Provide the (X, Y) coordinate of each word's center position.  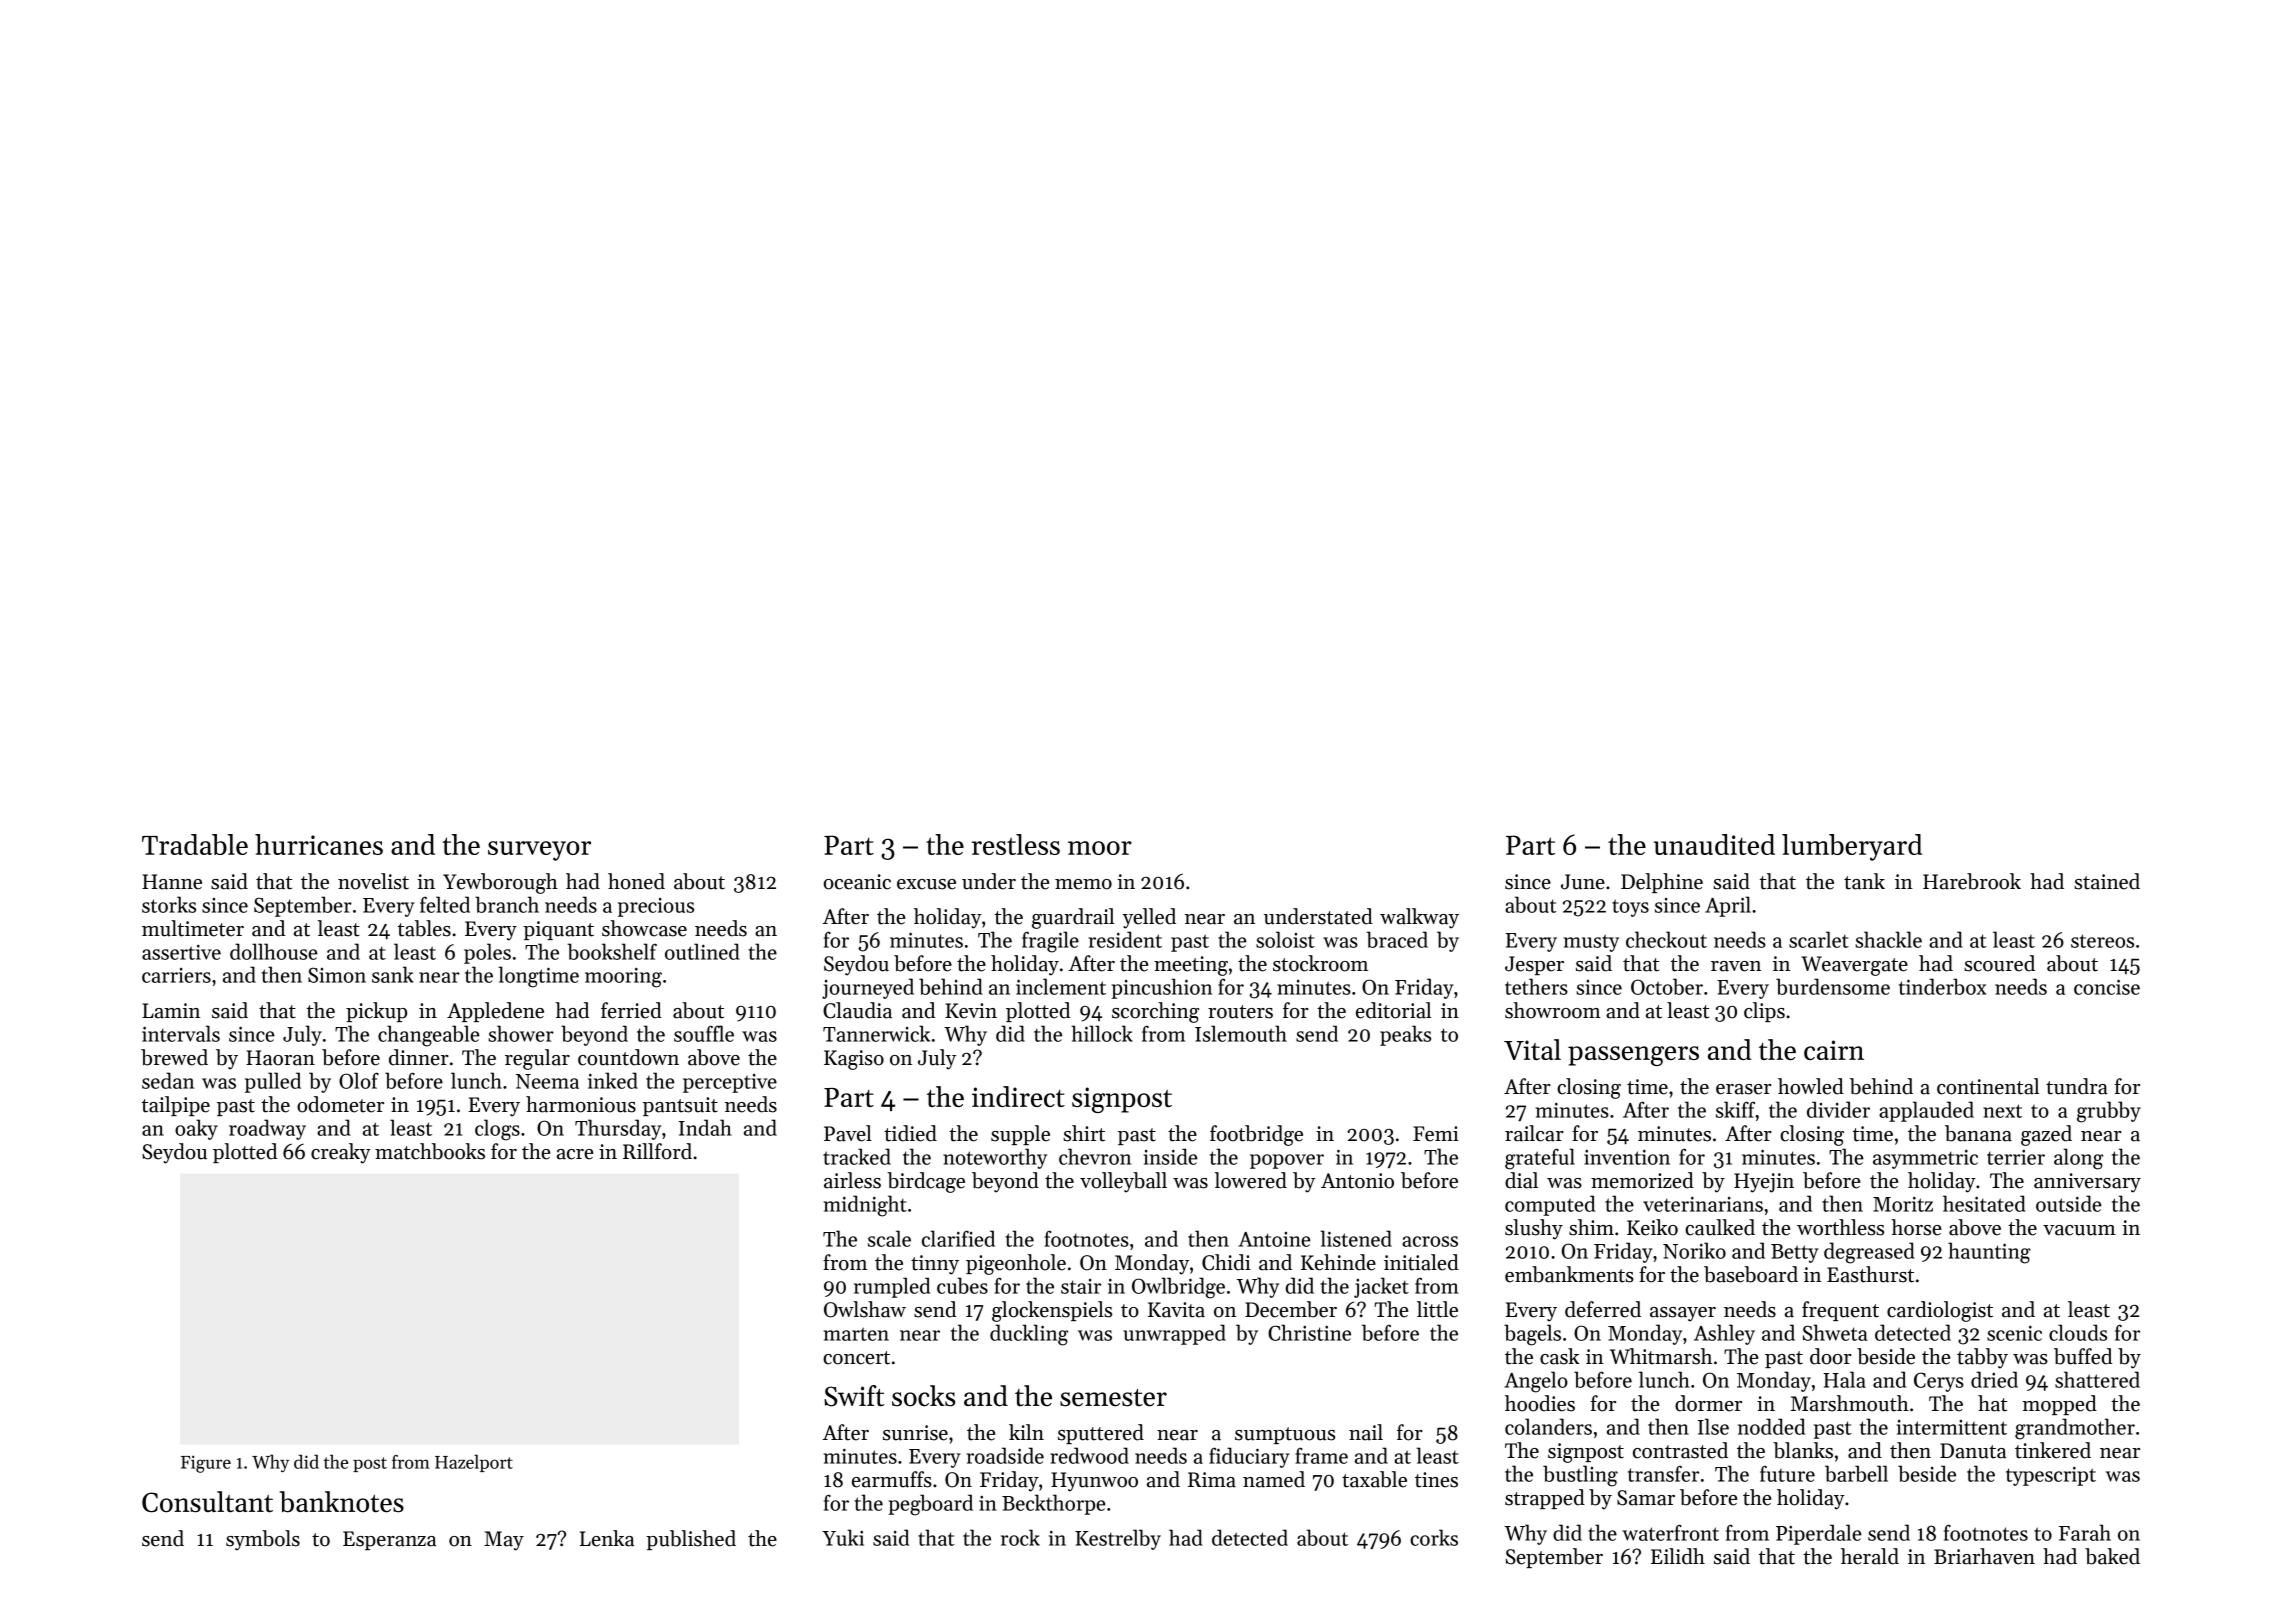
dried (1994, 1379)
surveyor (539, 851)
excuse (926, 884)
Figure (206, 1464)
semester (1113, 1398)
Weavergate (1854, 966)
